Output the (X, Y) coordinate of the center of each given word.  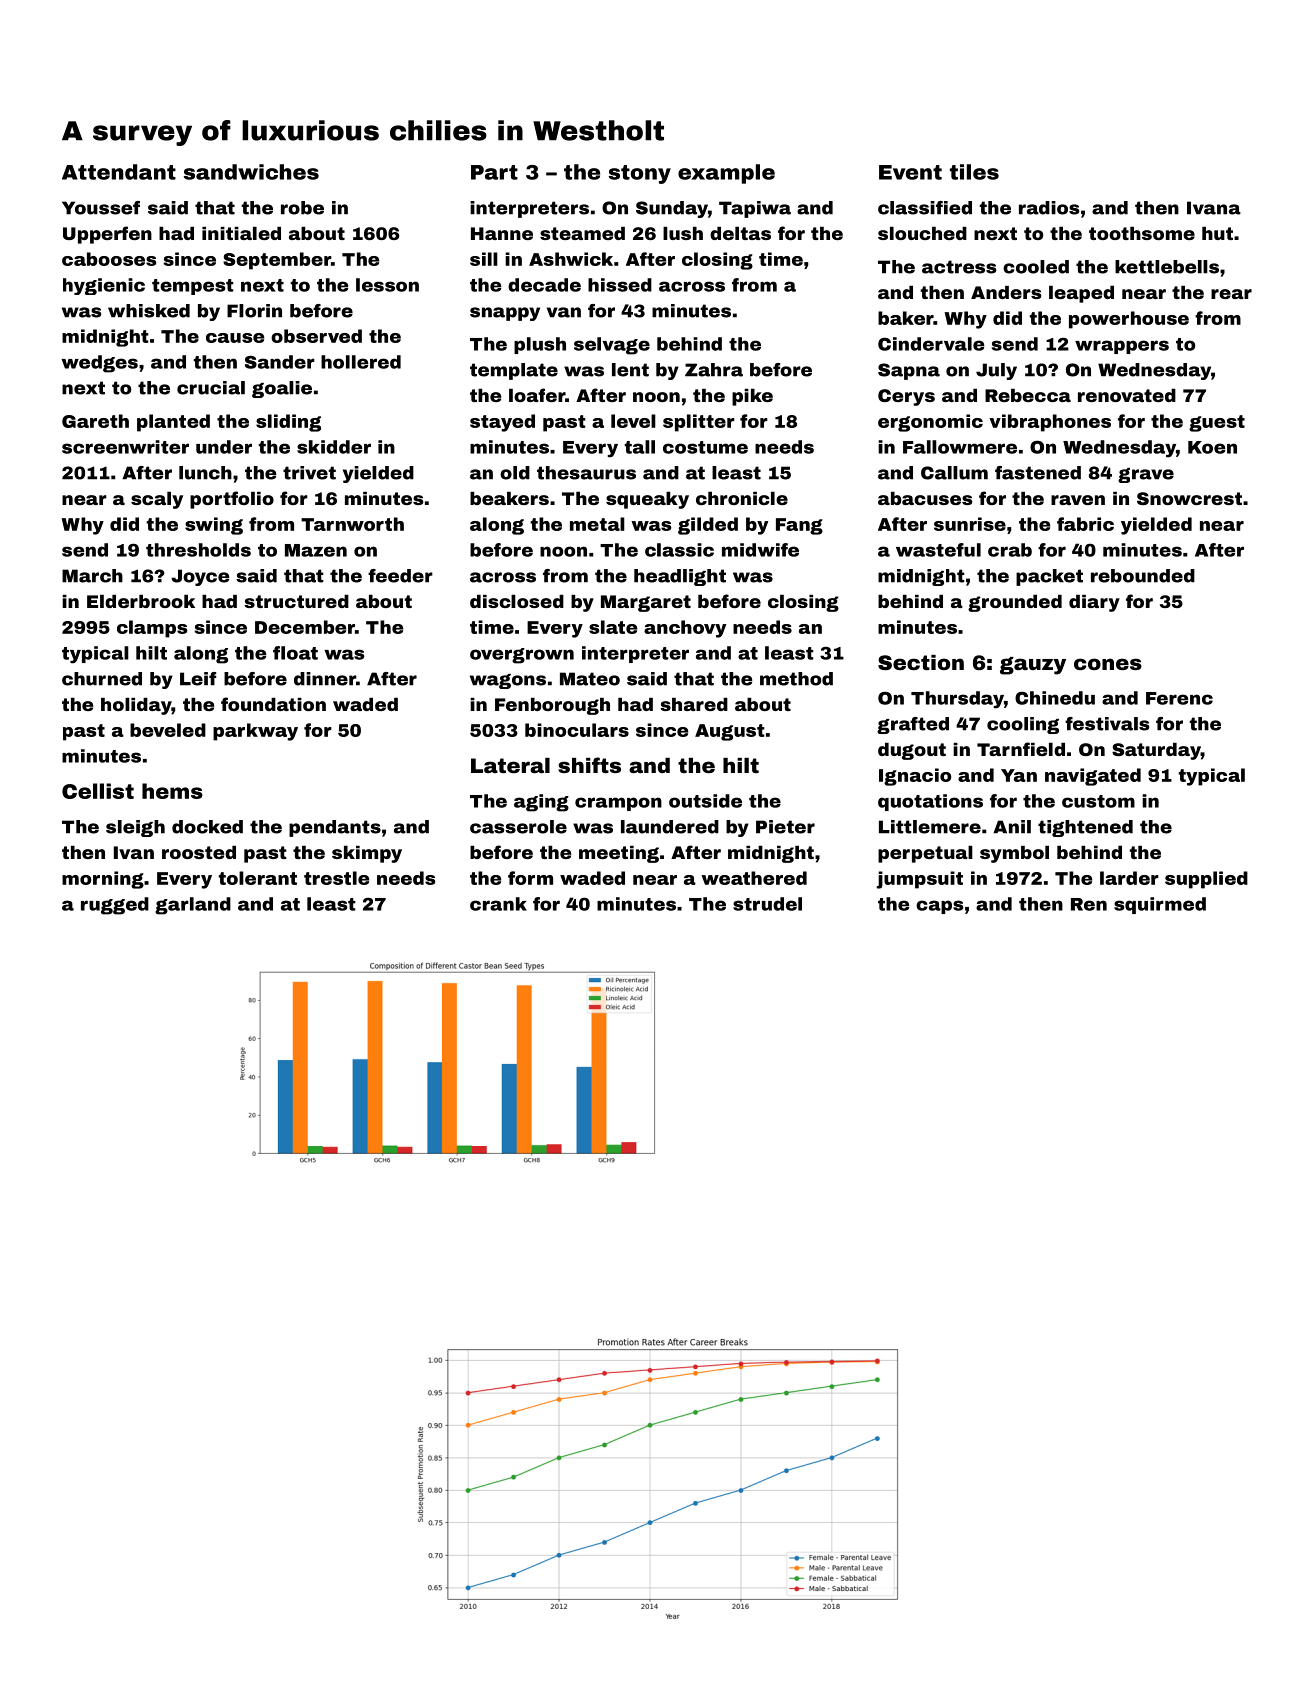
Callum (954, 473)
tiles (974, 172)
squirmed (1160, 905)
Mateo (590, 679)
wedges (99, 364)
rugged (115, 906)
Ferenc (1179, 698)
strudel (767, 904)
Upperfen (107, 235)
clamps (152, 629)
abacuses (925, 498)
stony (640, 174)
